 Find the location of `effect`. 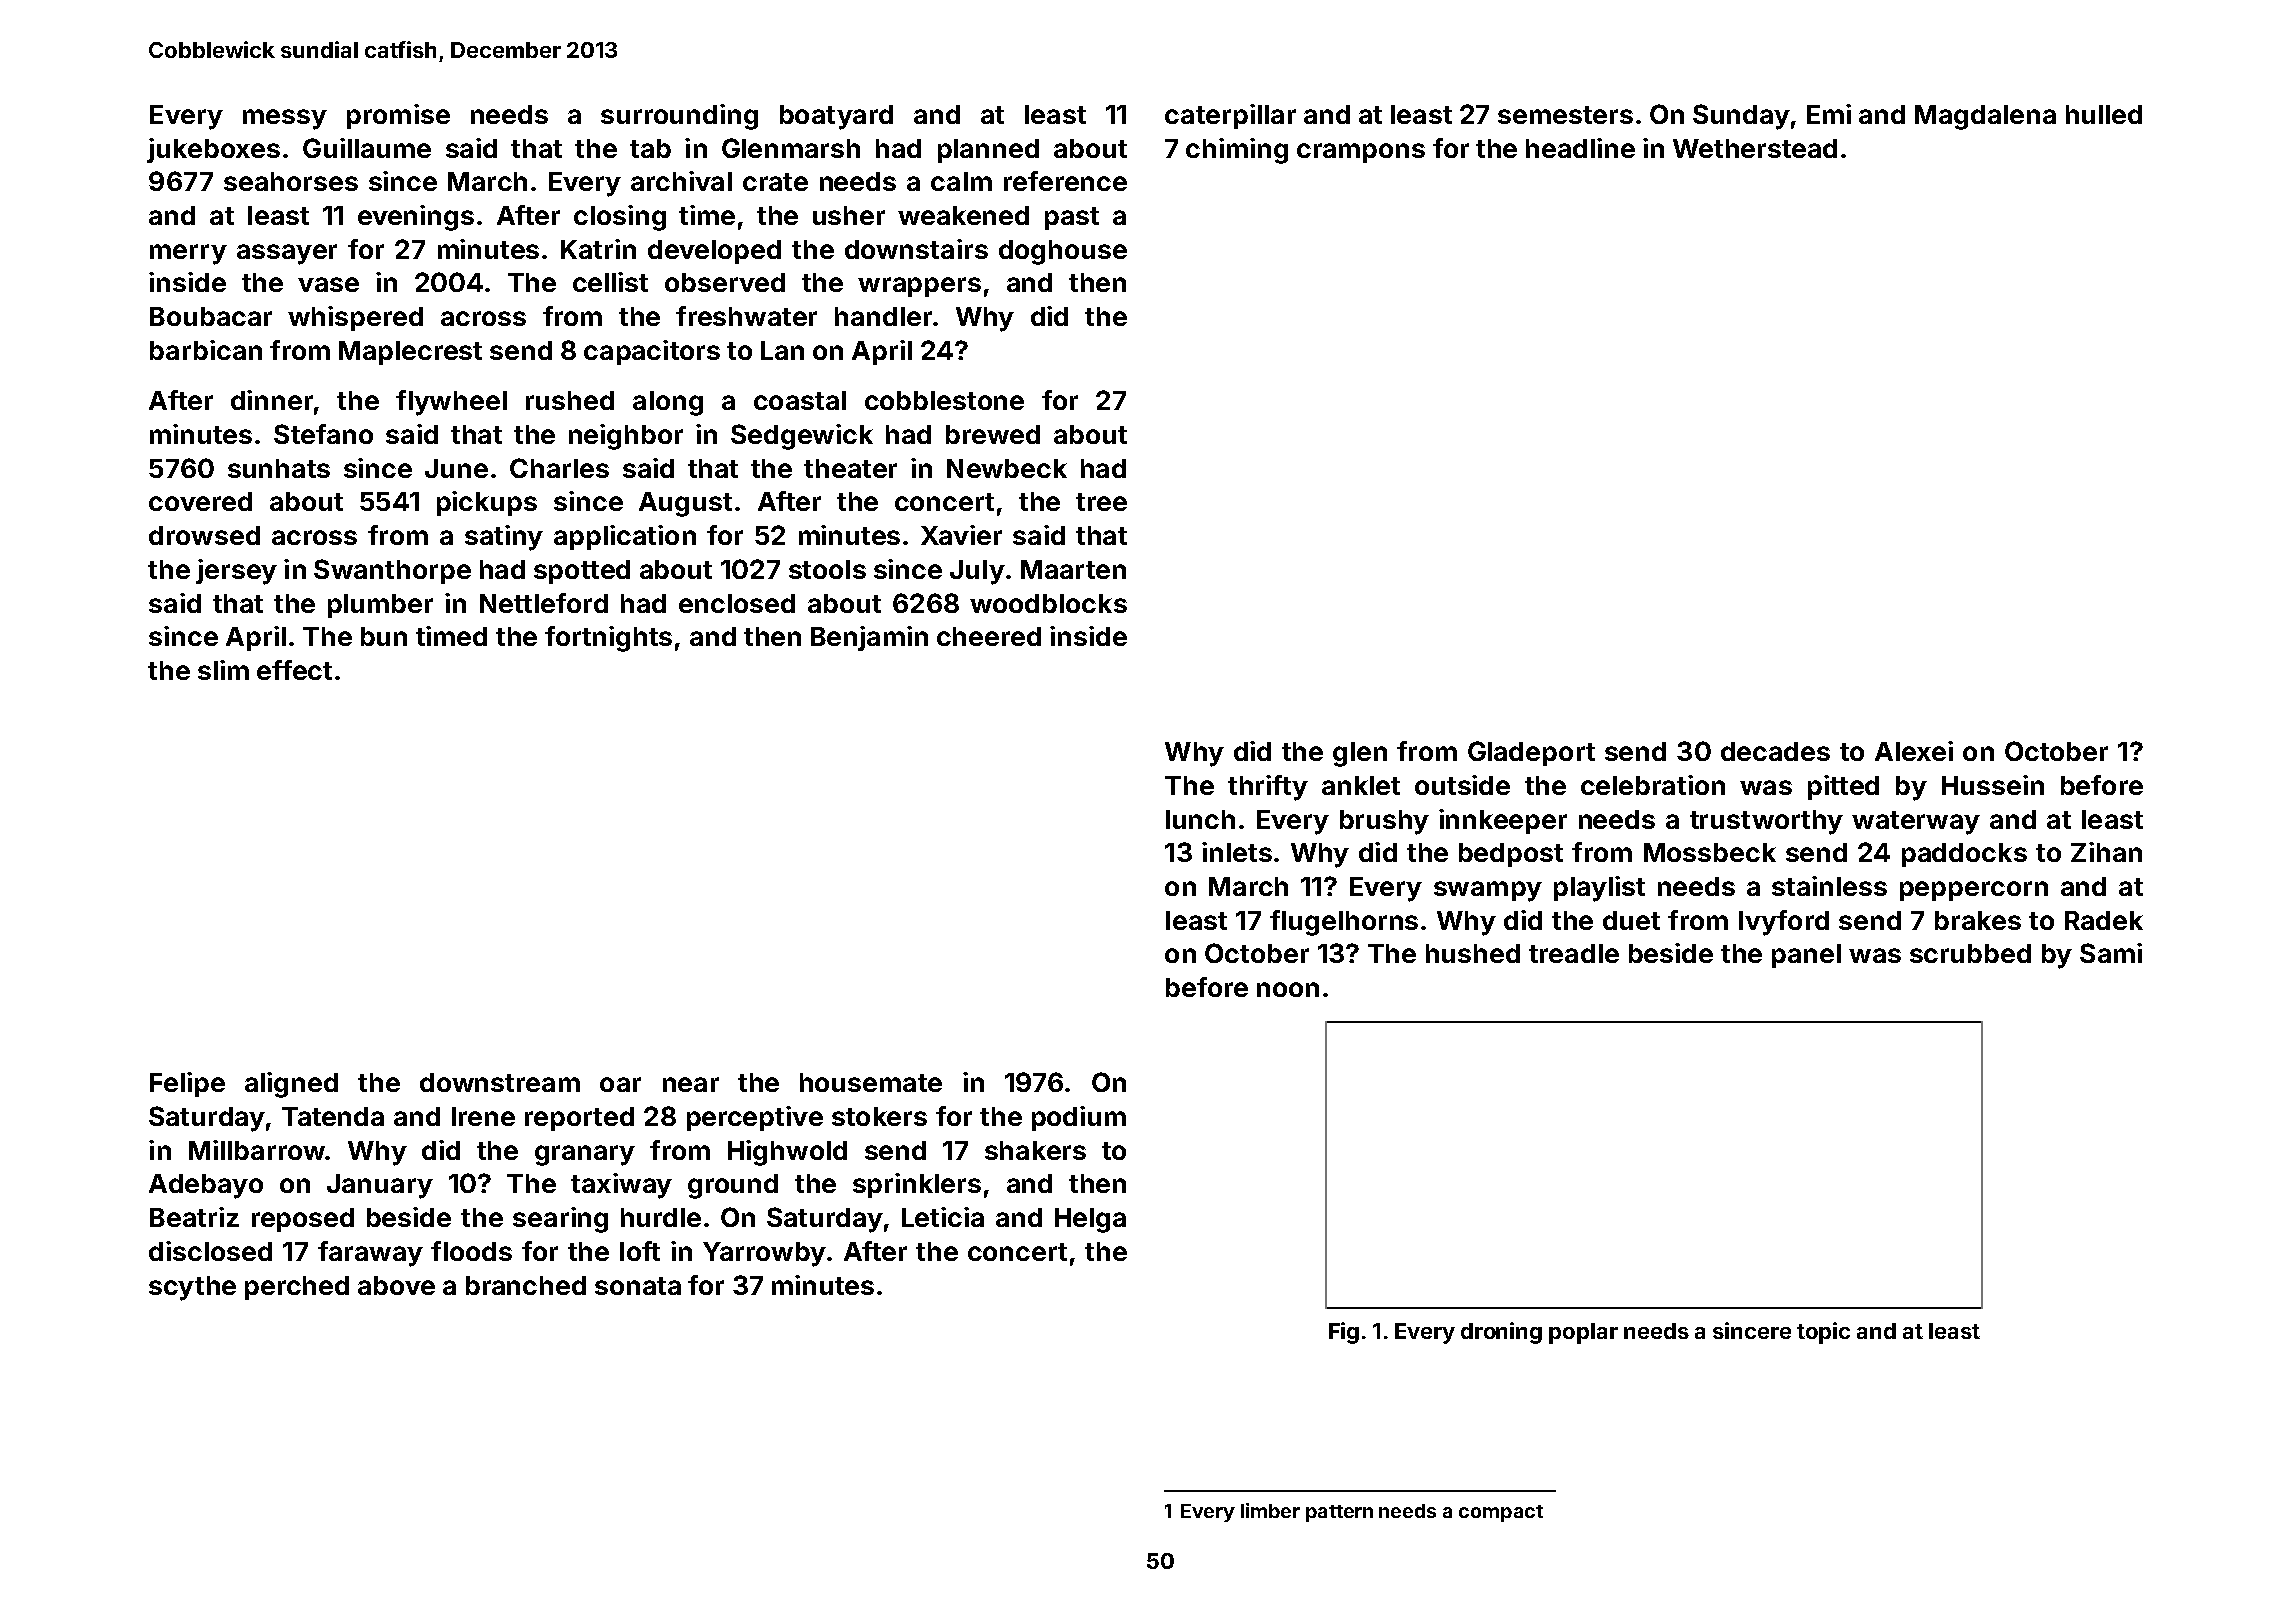

effect is located at coordinates (294, 670).
